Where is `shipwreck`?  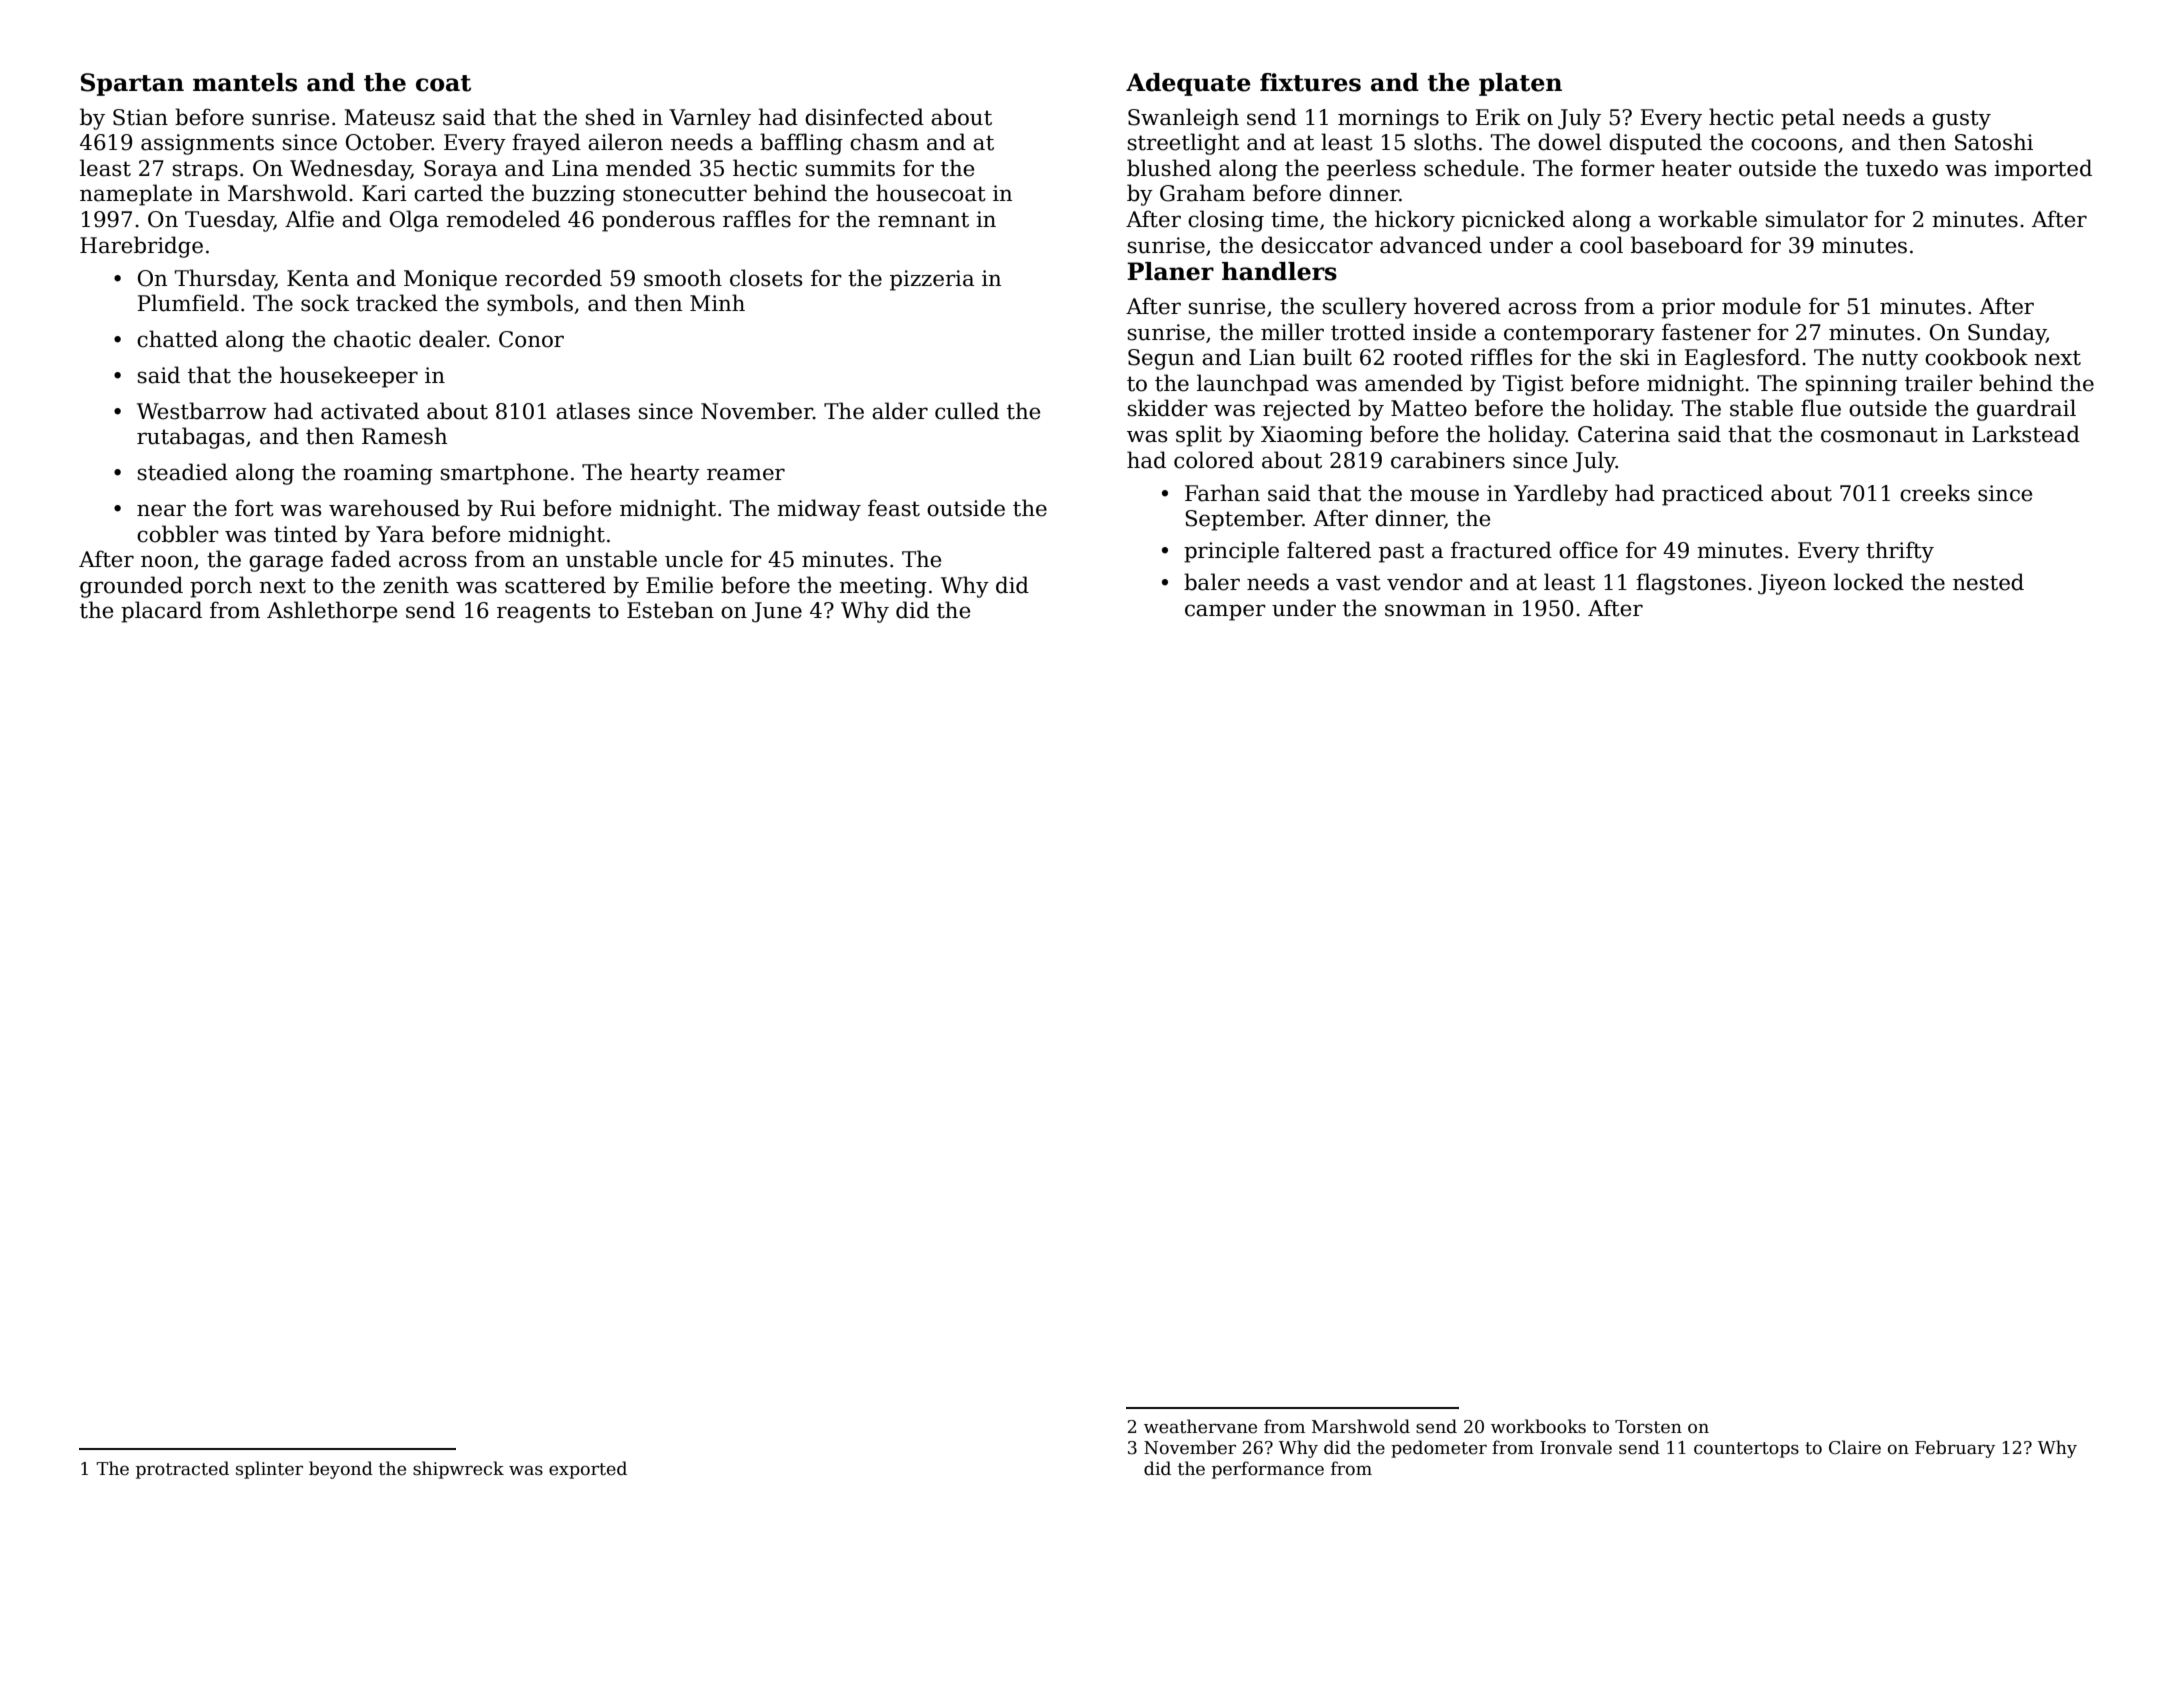 shipwreck is located at coordinates (458, 1470).
